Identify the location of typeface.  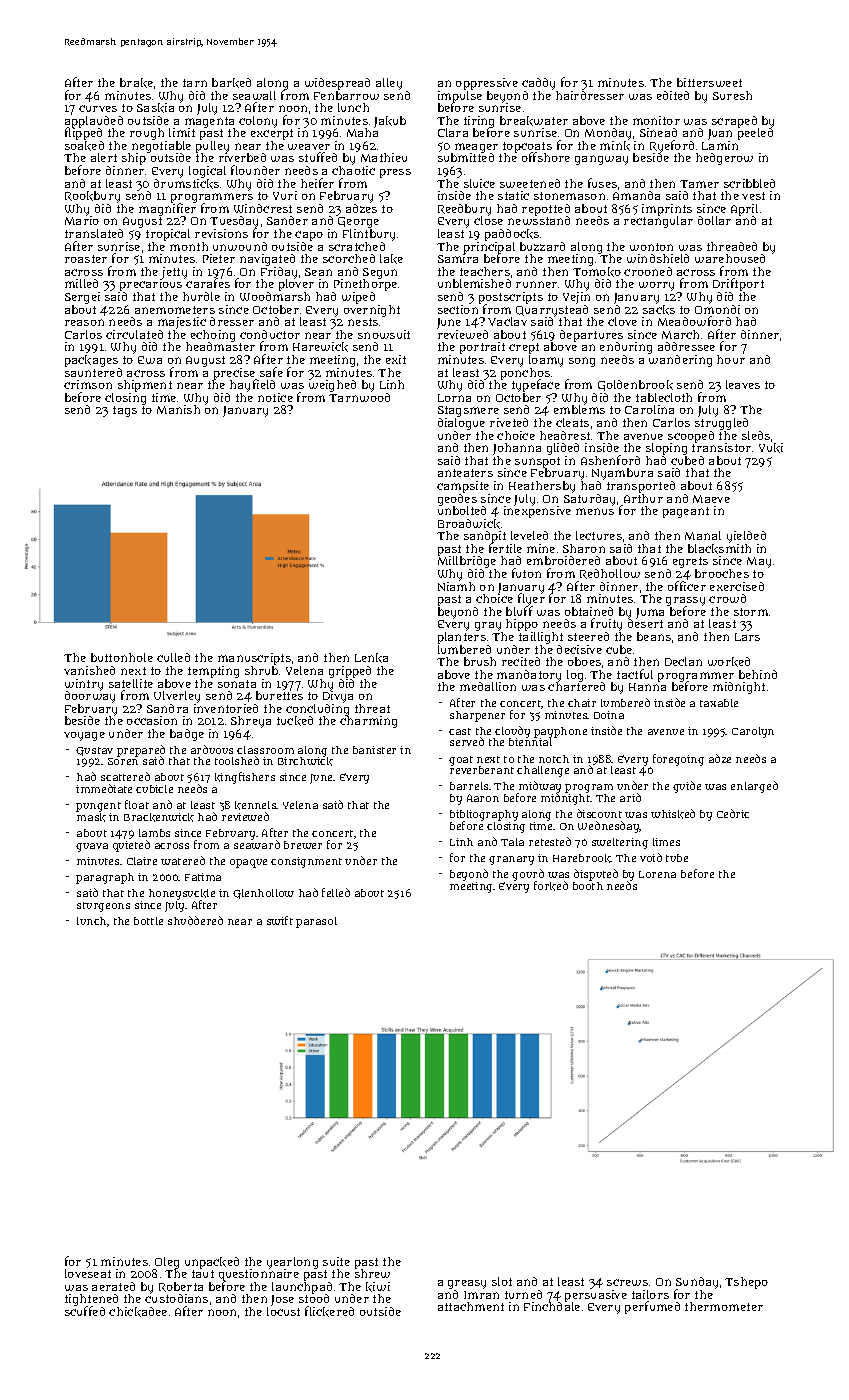
(536, 385).
